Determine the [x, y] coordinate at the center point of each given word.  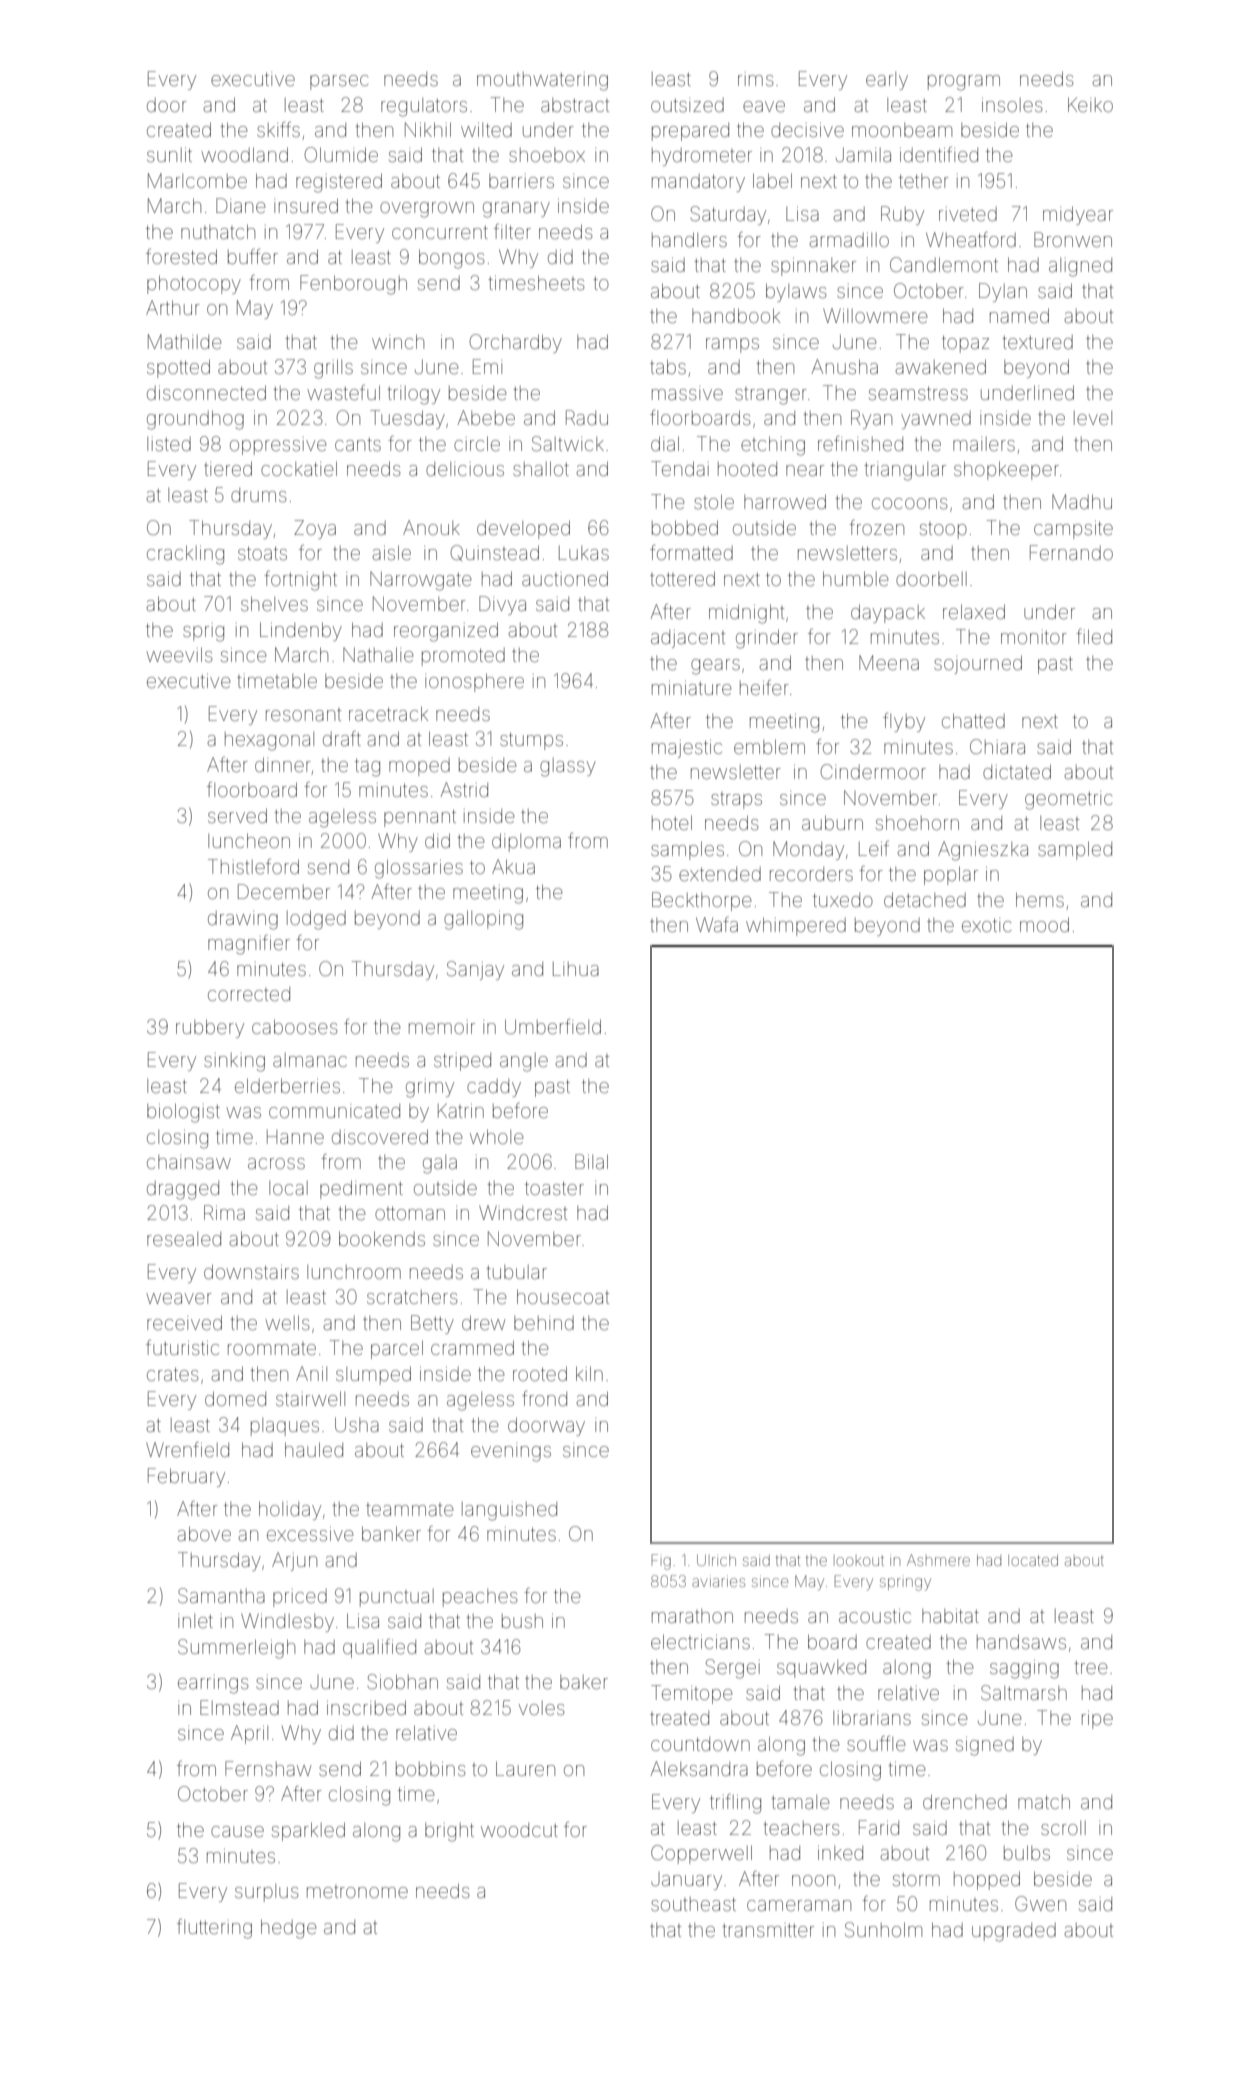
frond [544, 1398]
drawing [243, 920]
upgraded [1014, 1932]
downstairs [251, 1271]
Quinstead [495, 553]
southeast [693, 1904]
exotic [986, 925]
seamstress [918, 393]
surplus [267, 1893]
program [964, 83]
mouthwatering [542, 81]
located [1033, 1560]
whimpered [796, 926]
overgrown [427, 210]
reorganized [446, 632]
